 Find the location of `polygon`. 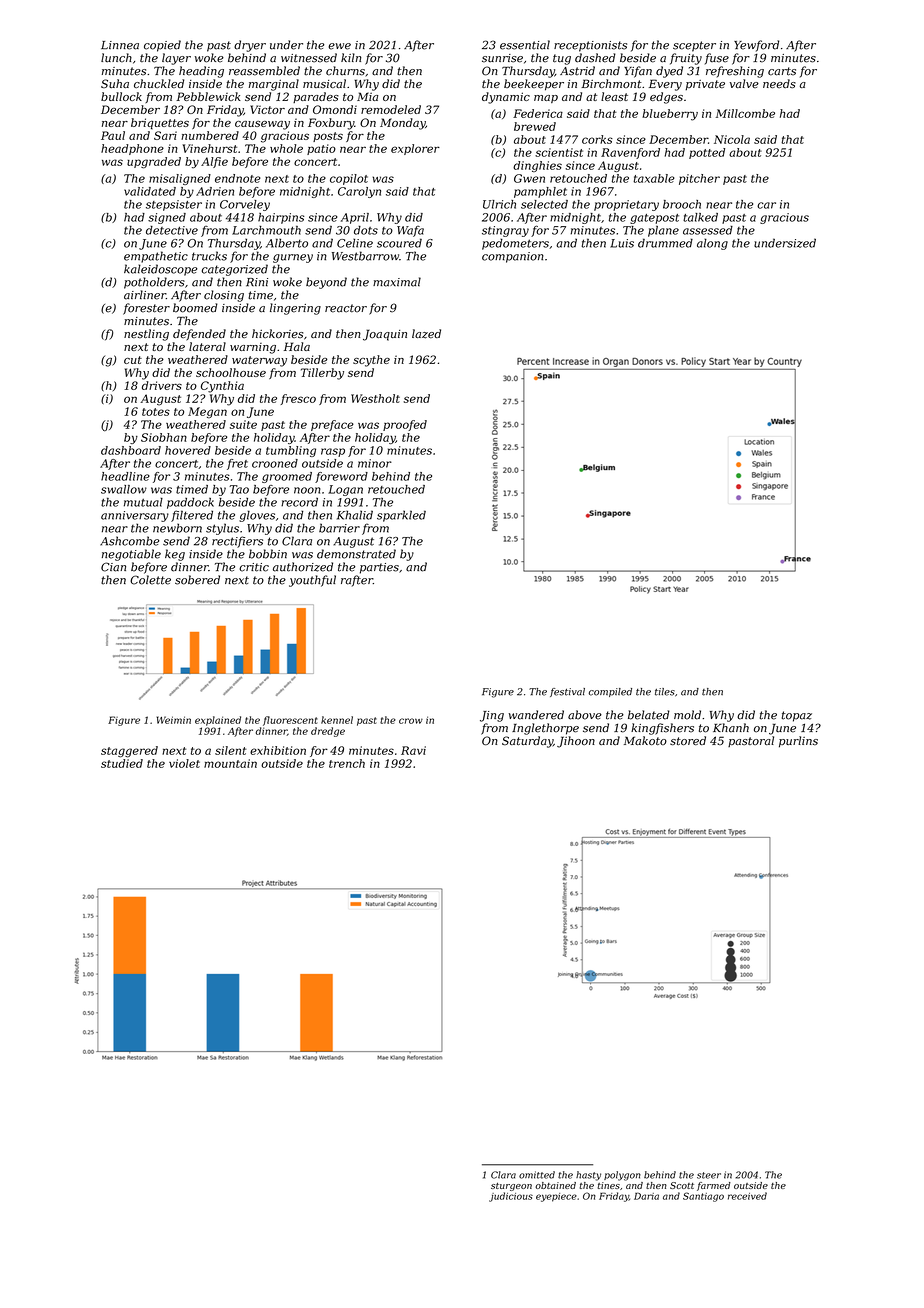

polygon is located at coordinates (622, 1176).
